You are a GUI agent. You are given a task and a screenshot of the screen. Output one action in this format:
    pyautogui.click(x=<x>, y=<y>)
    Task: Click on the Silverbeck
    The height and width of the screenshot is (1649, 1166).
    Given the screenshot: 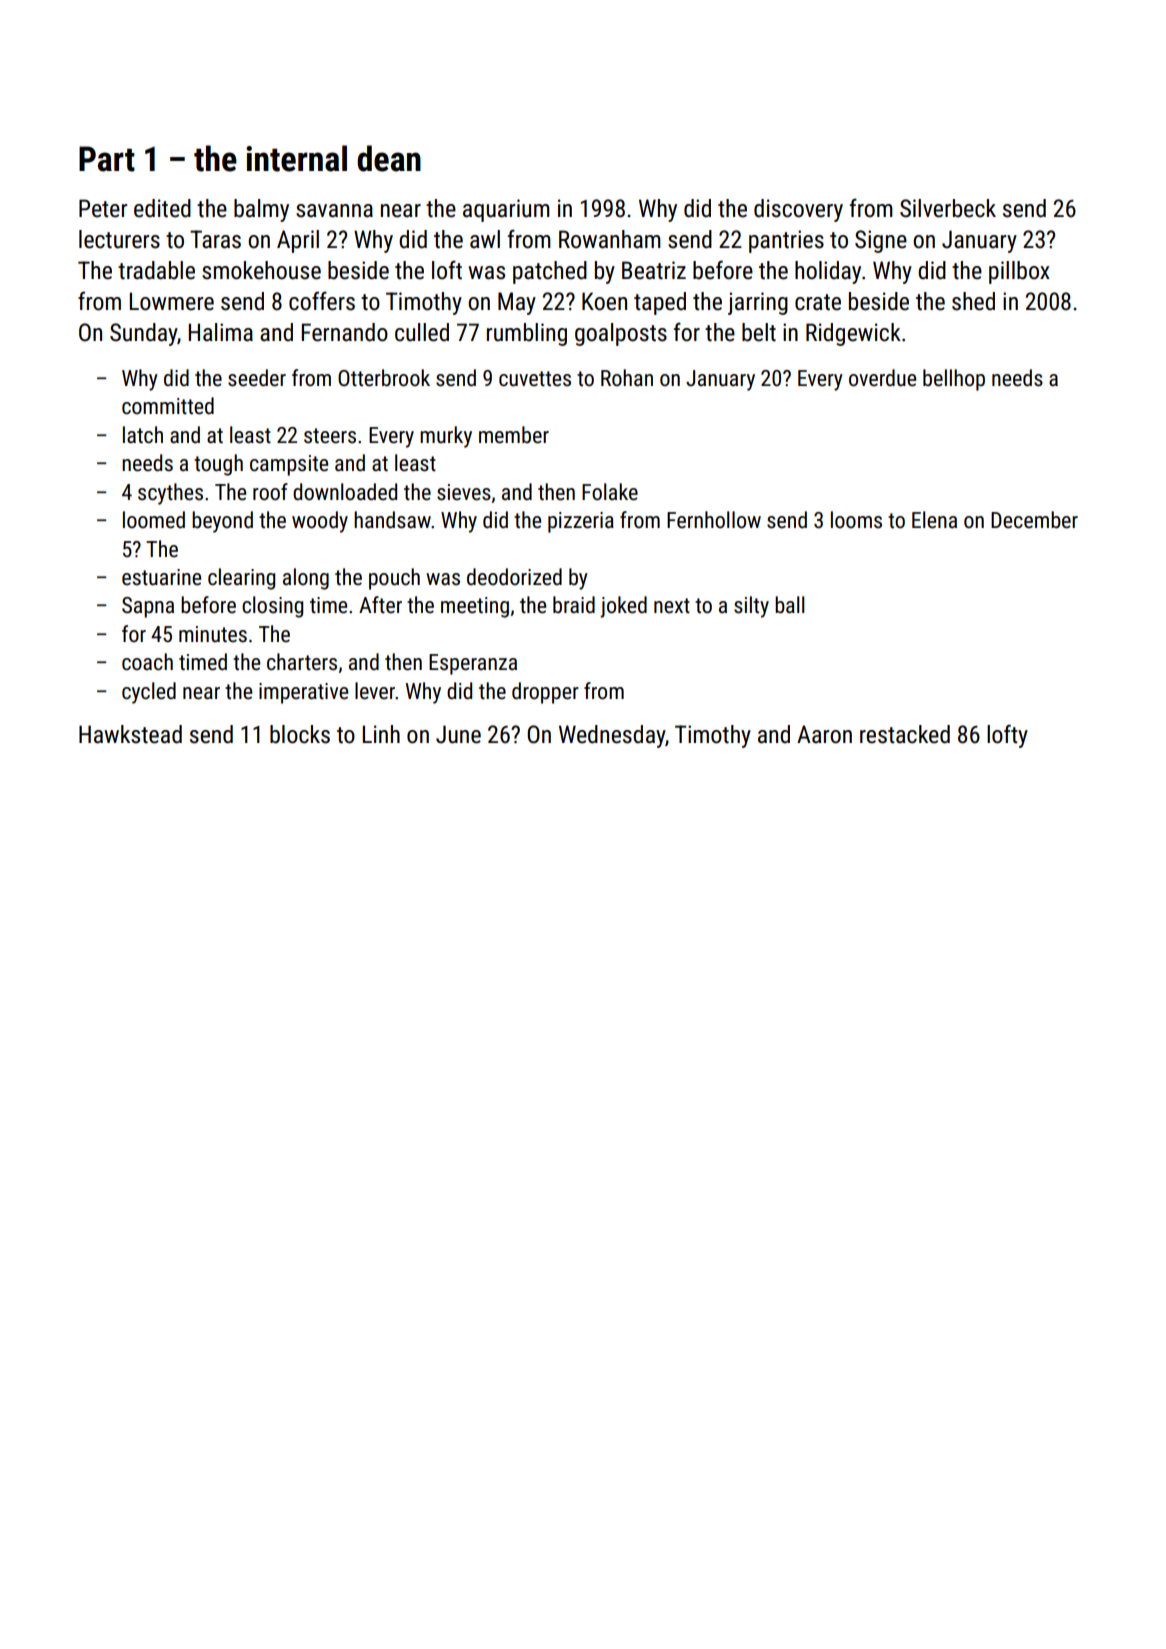 What is the action you would take?
    pyautogui.click(x=948, y=208)
